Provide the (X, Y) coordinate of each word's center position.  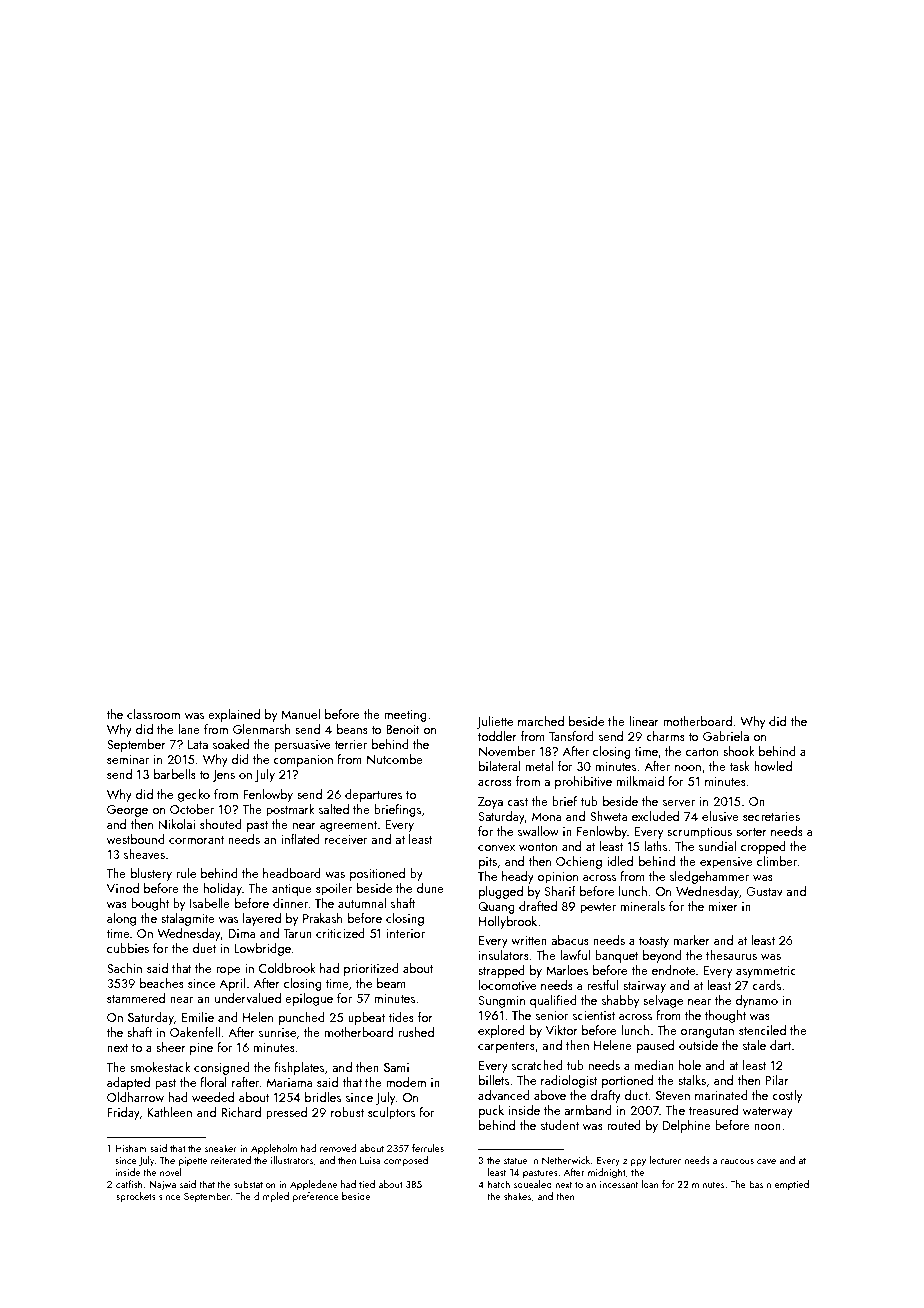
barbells (175, 774)
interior (406, 933)
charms (665, 736)
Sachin (124, 968)
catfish (129, 1184)
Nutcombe (395, 759)
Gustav (764, 891)
